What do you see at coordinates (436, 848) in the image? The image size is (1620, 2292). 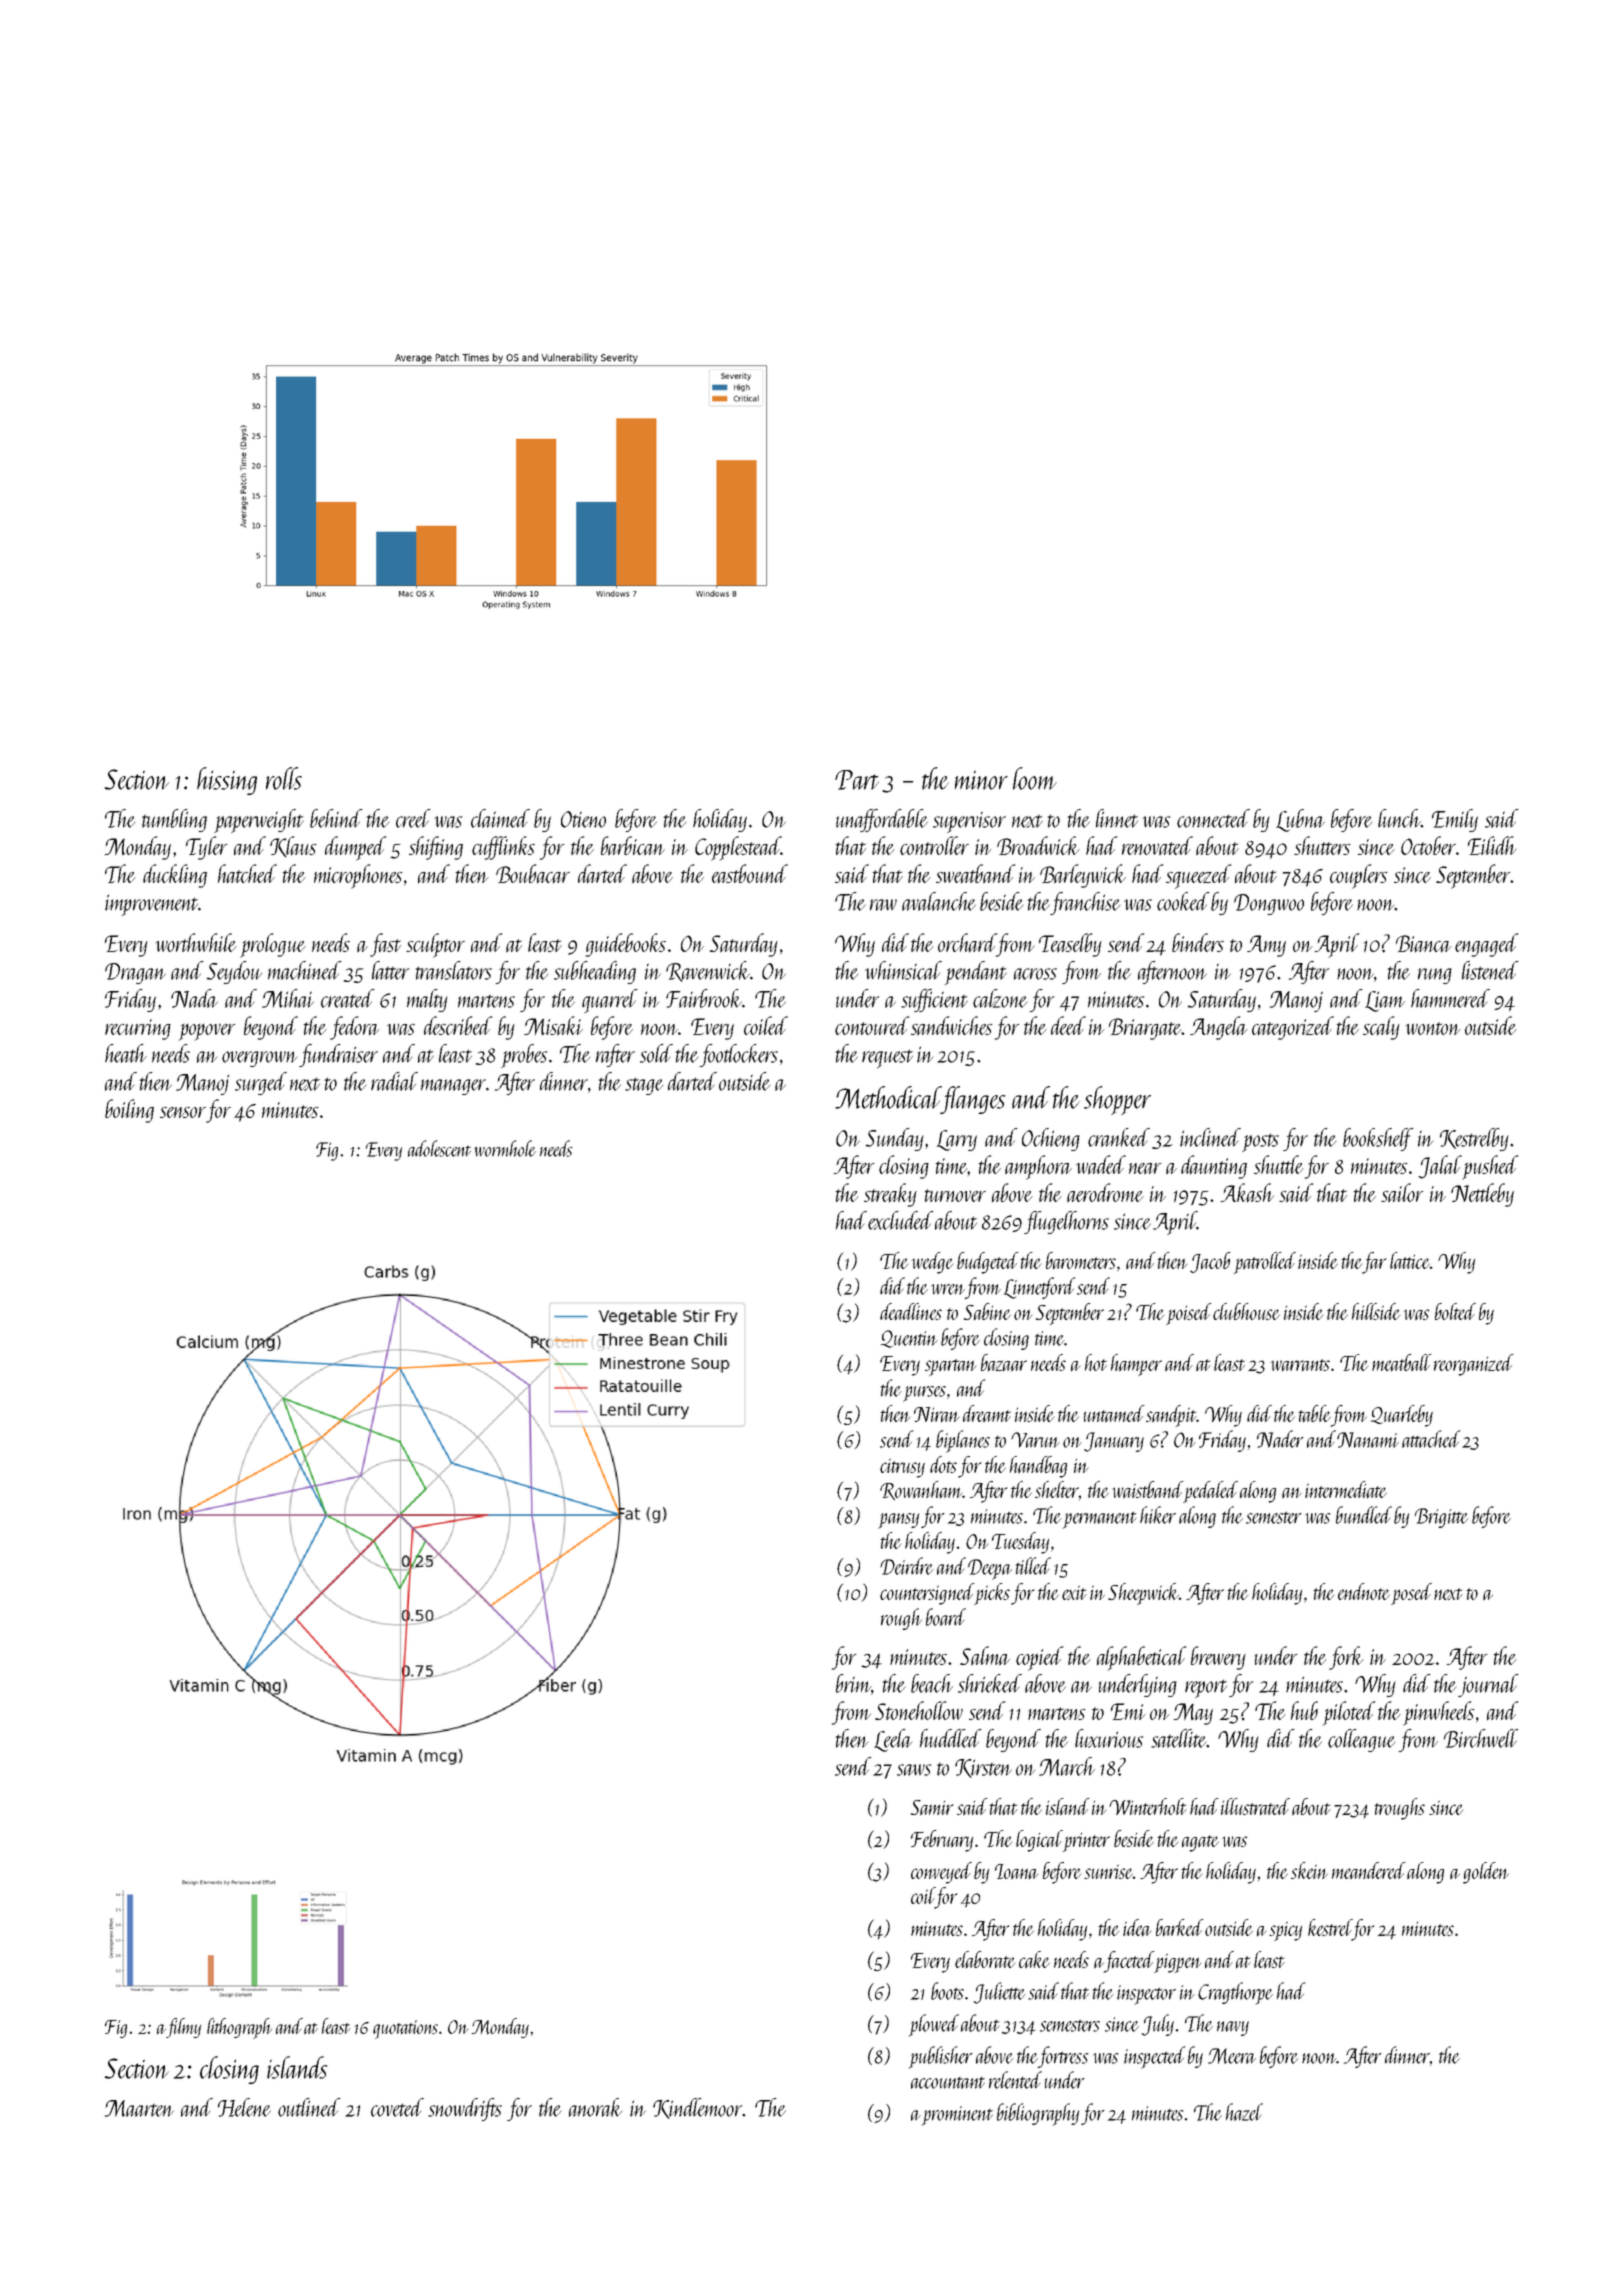 I see `shifting` at bounding box center [436, 848].
